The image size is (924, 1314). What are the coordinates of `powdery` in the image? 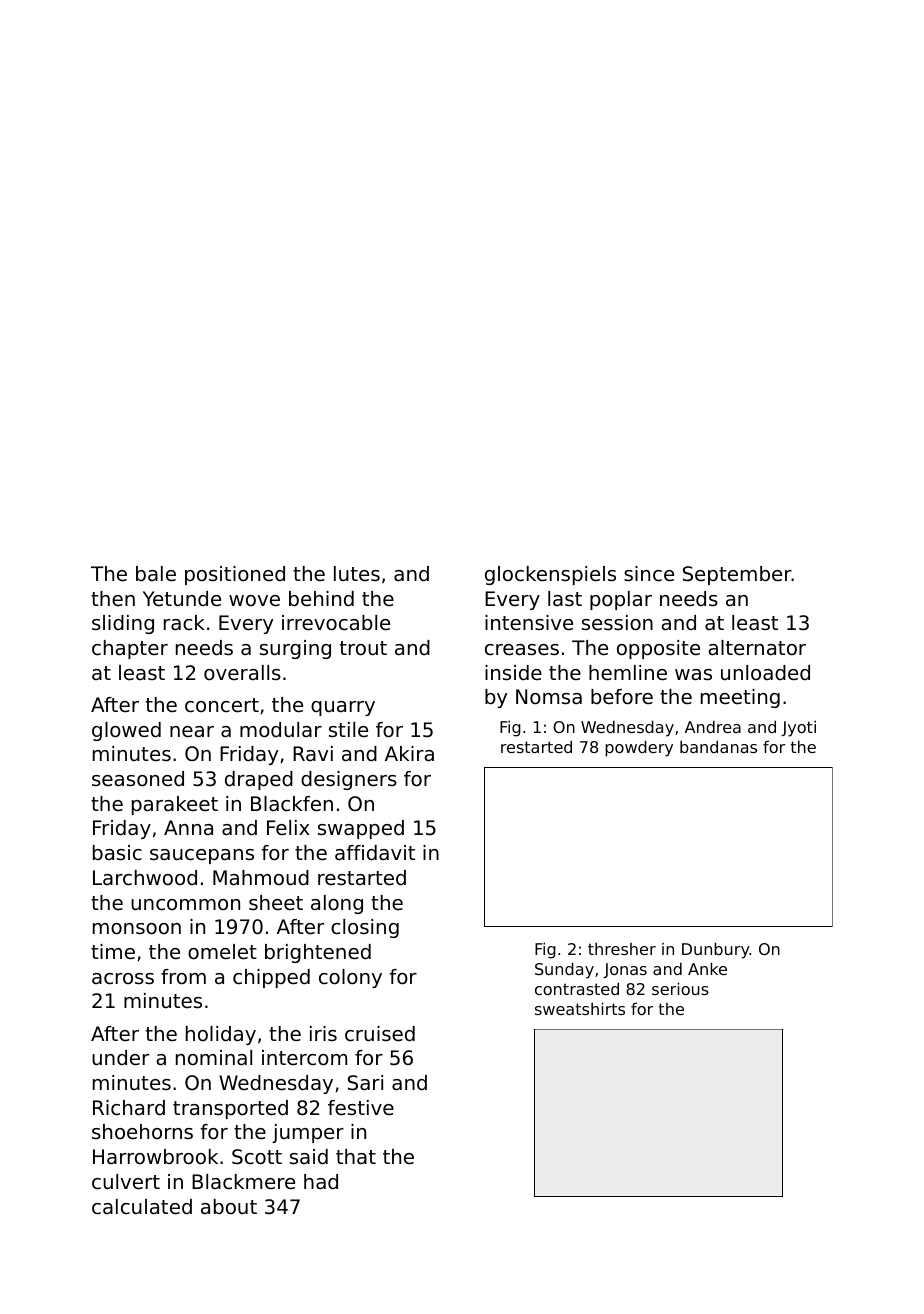 It's located at (639, 748).
